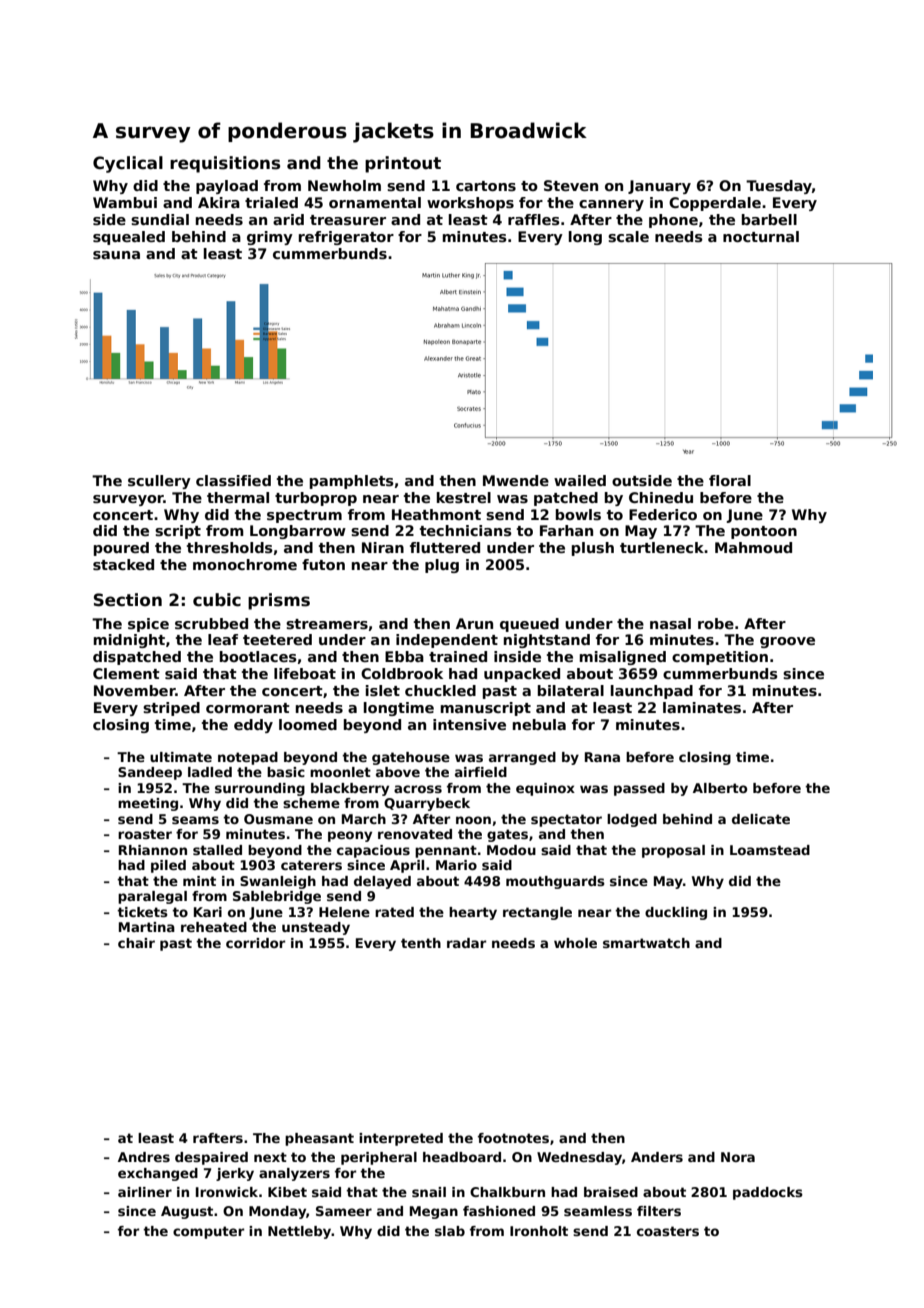  Describe the element at coordinates (427, 804) in the document. I see `Quarrybeck` at that location.
